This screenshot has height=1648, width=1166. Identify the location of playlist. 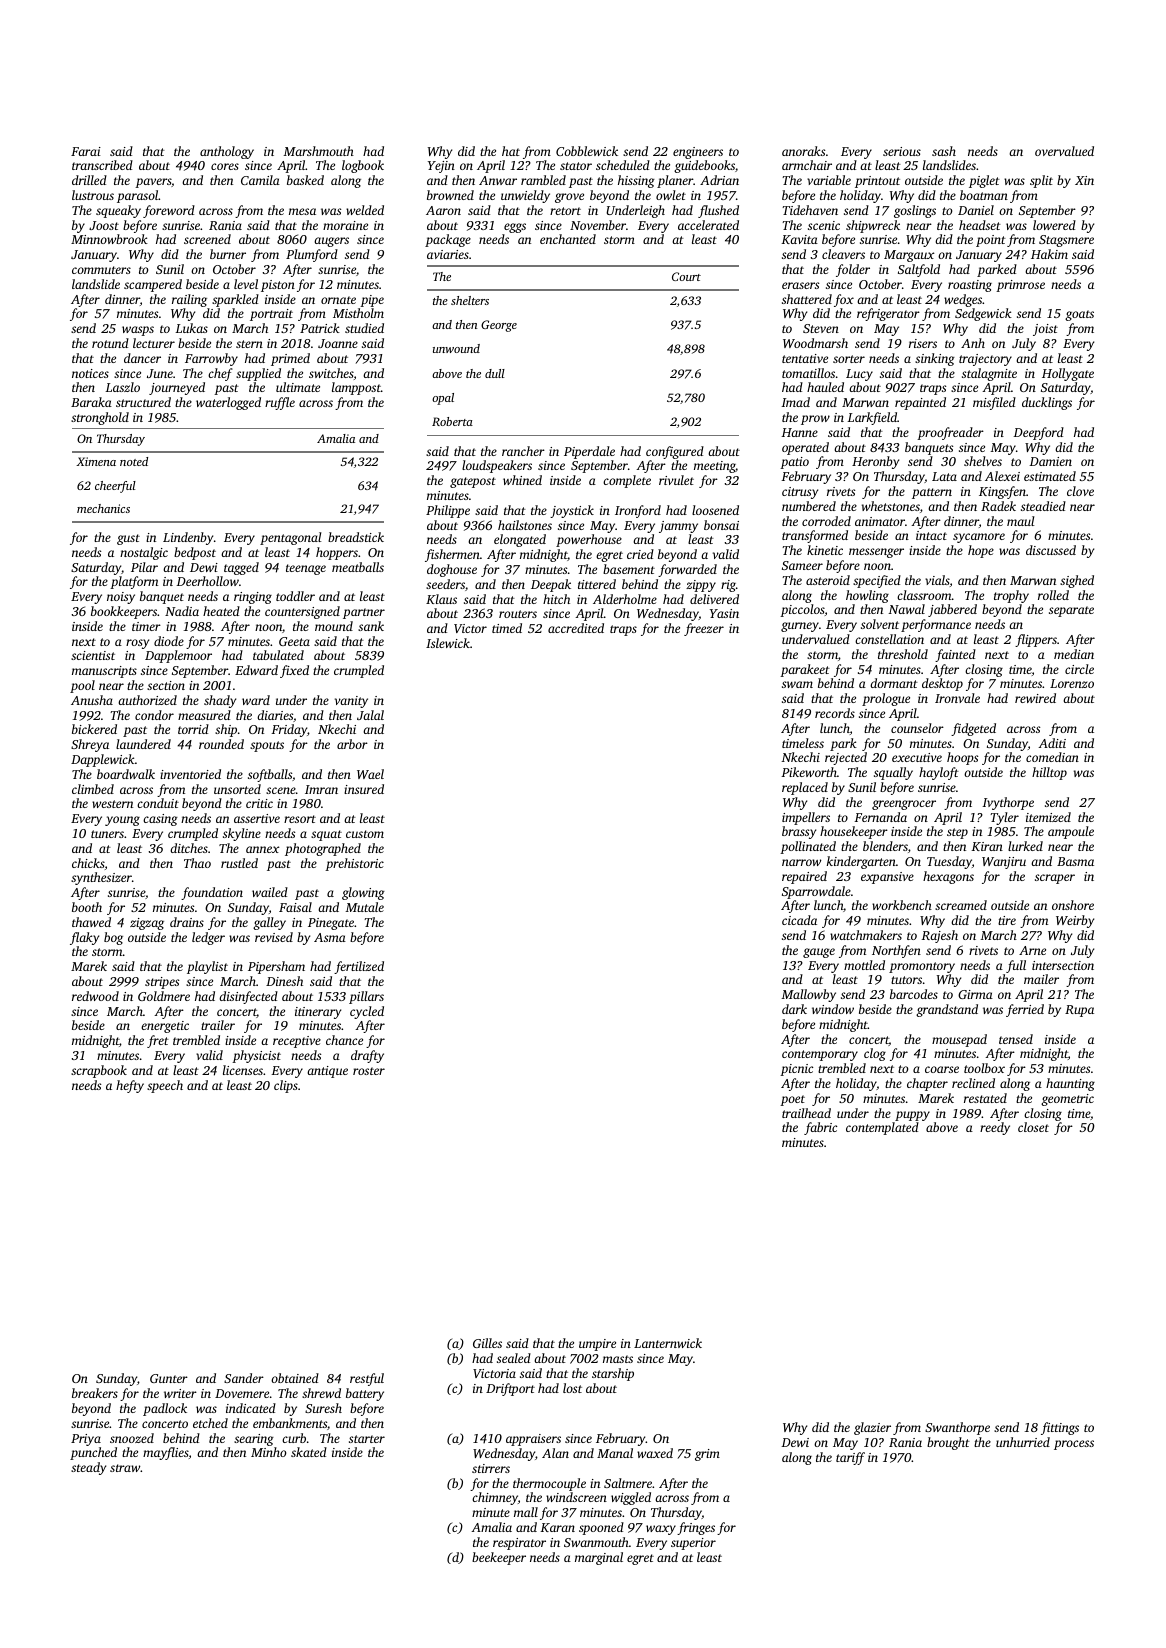
(207, 967).
